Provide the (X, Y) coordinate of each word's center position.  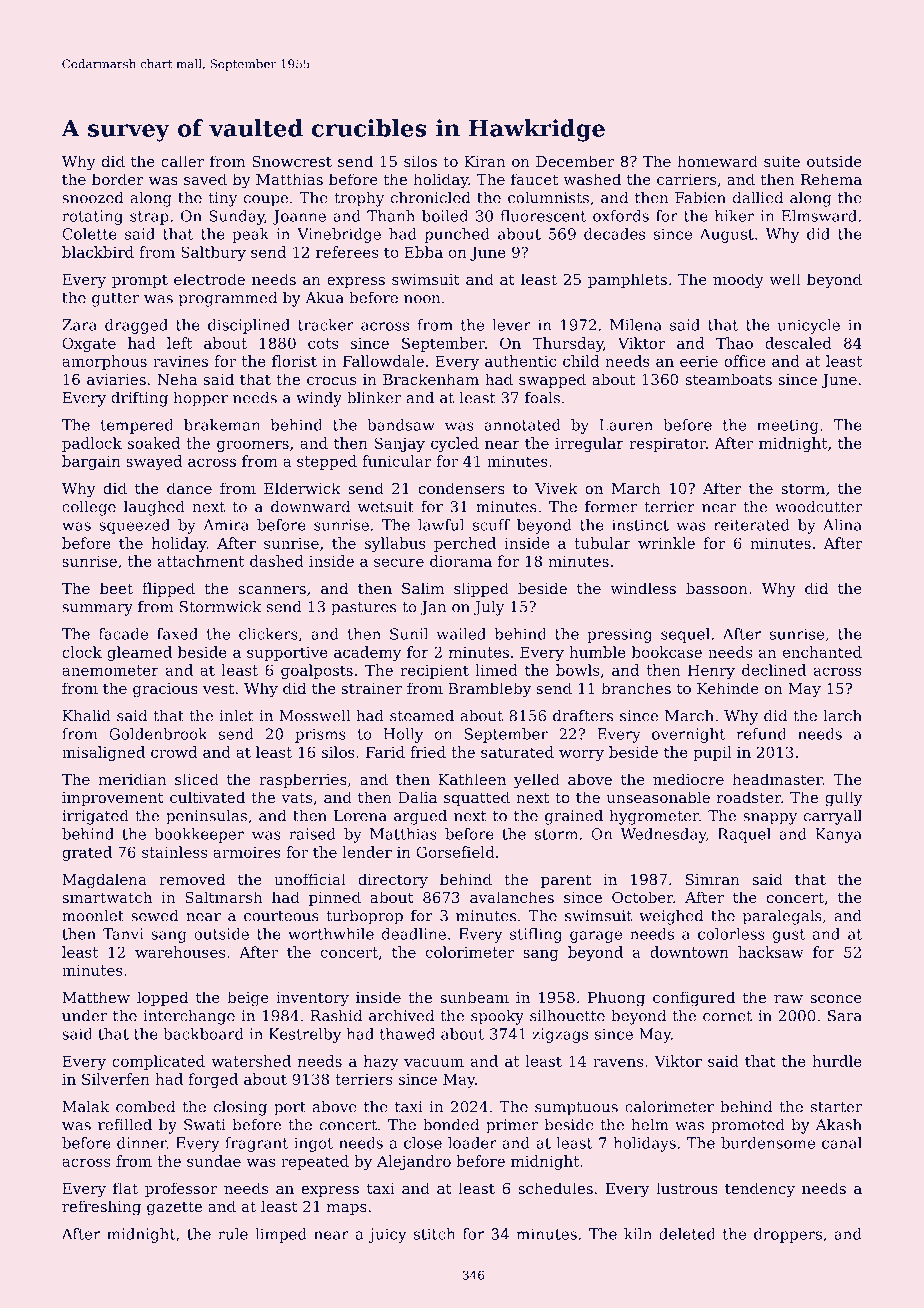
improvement (112, 799)
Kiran (485, 161)
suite (782, 161)
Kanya (839, 835)
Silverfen (116, 1079)
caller (182, 161)
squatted (477, 798)
